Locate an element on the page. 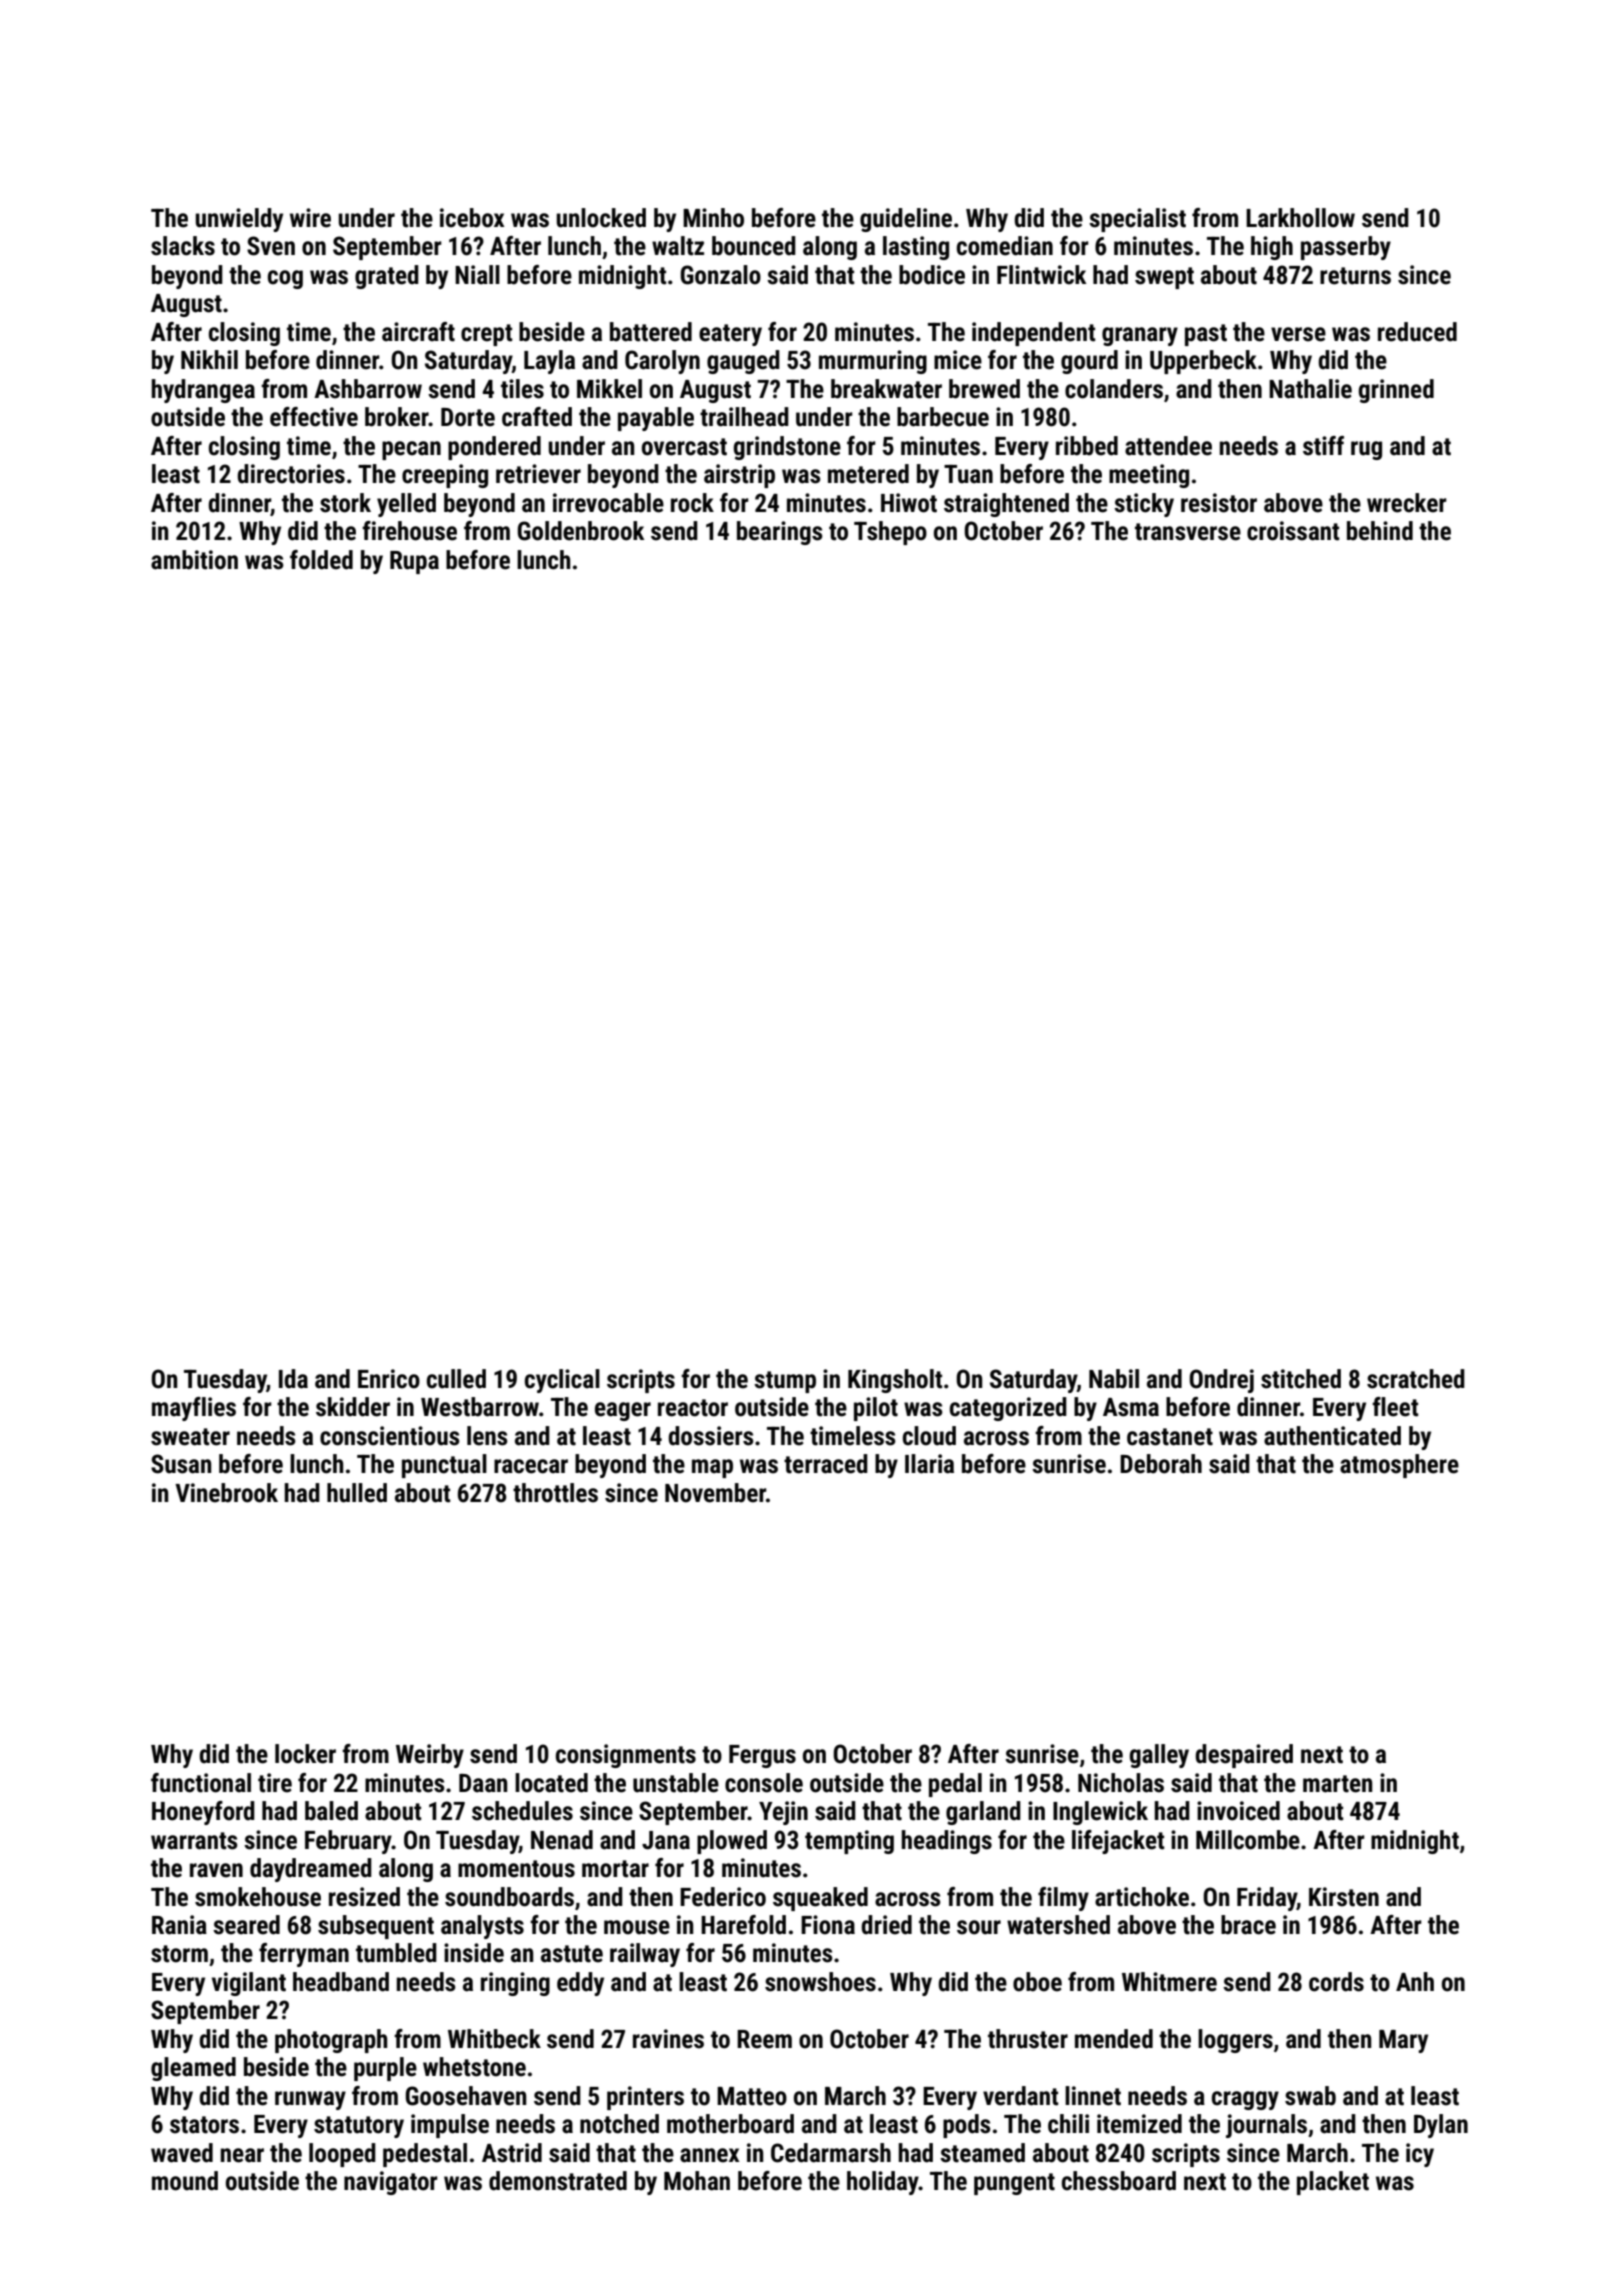 Image resolution: width=1620 pixels, height=2292 pixels. atmosphere is located at coordinates (1399, 1466).
